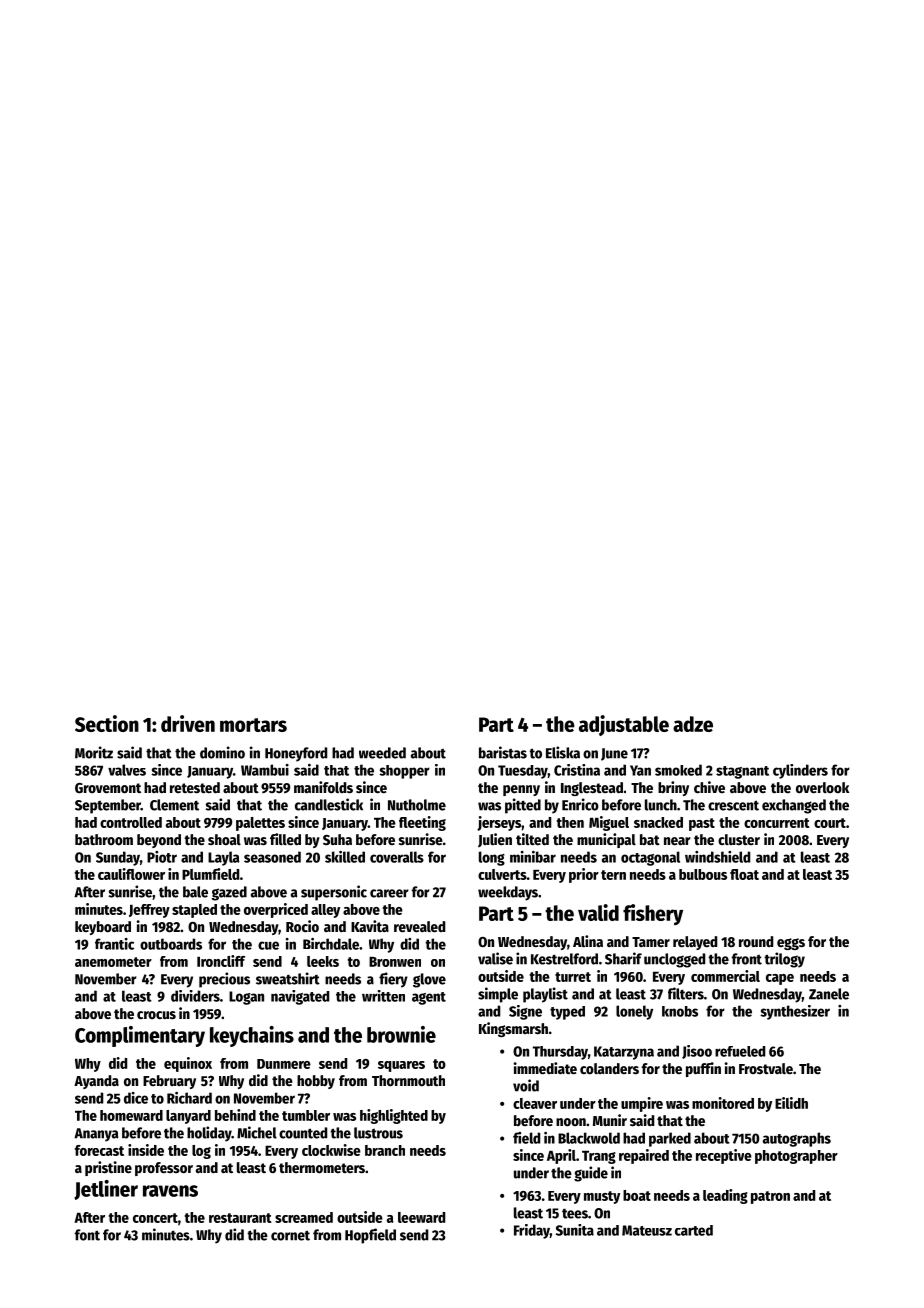  What do you see at coordinates (532, 1231) in the document?
I see `Friday` at bounding box center [532, 1231].
